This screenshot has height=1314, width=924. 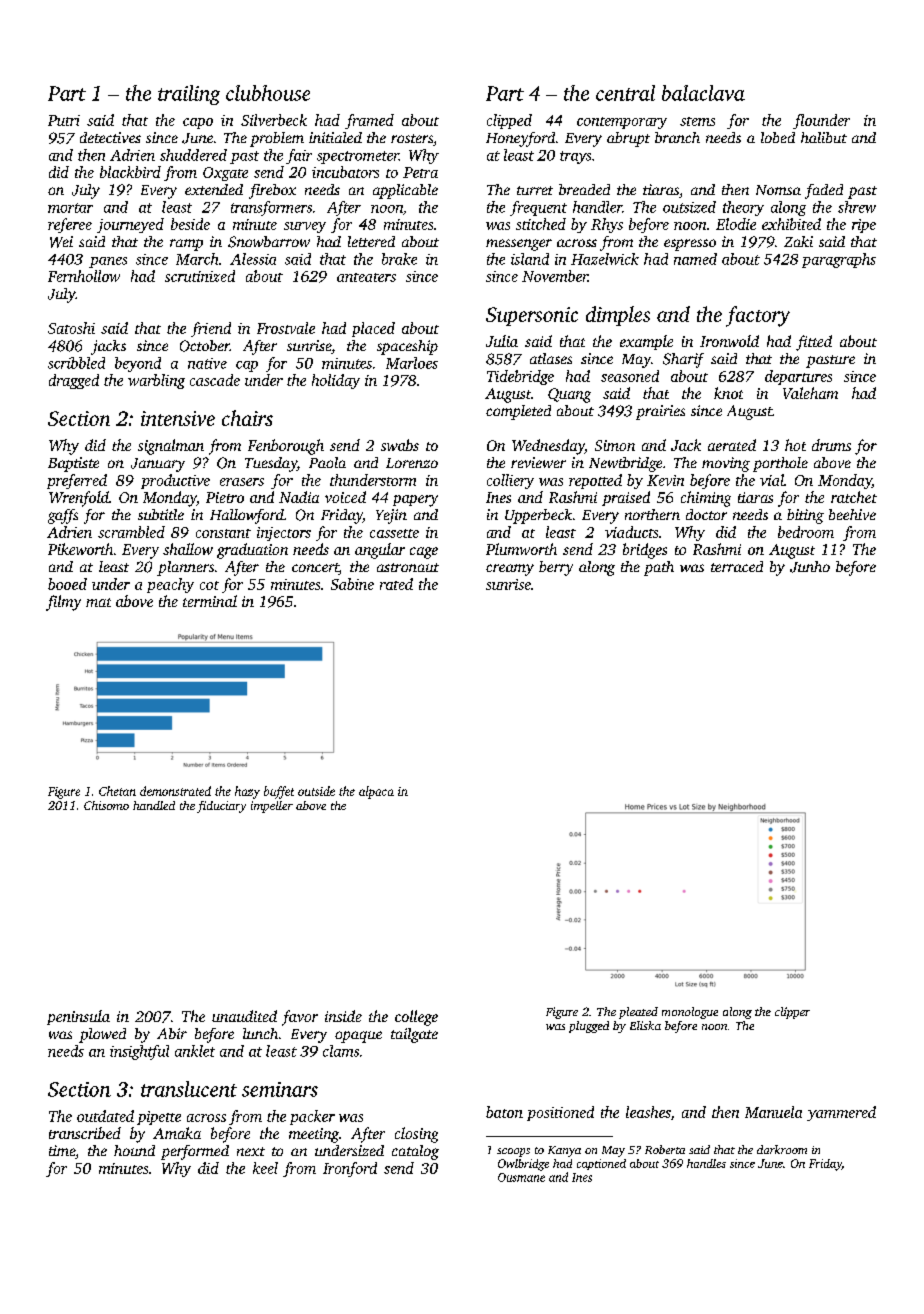 I want to click on Oxgate, so click(x=225, y=174).
